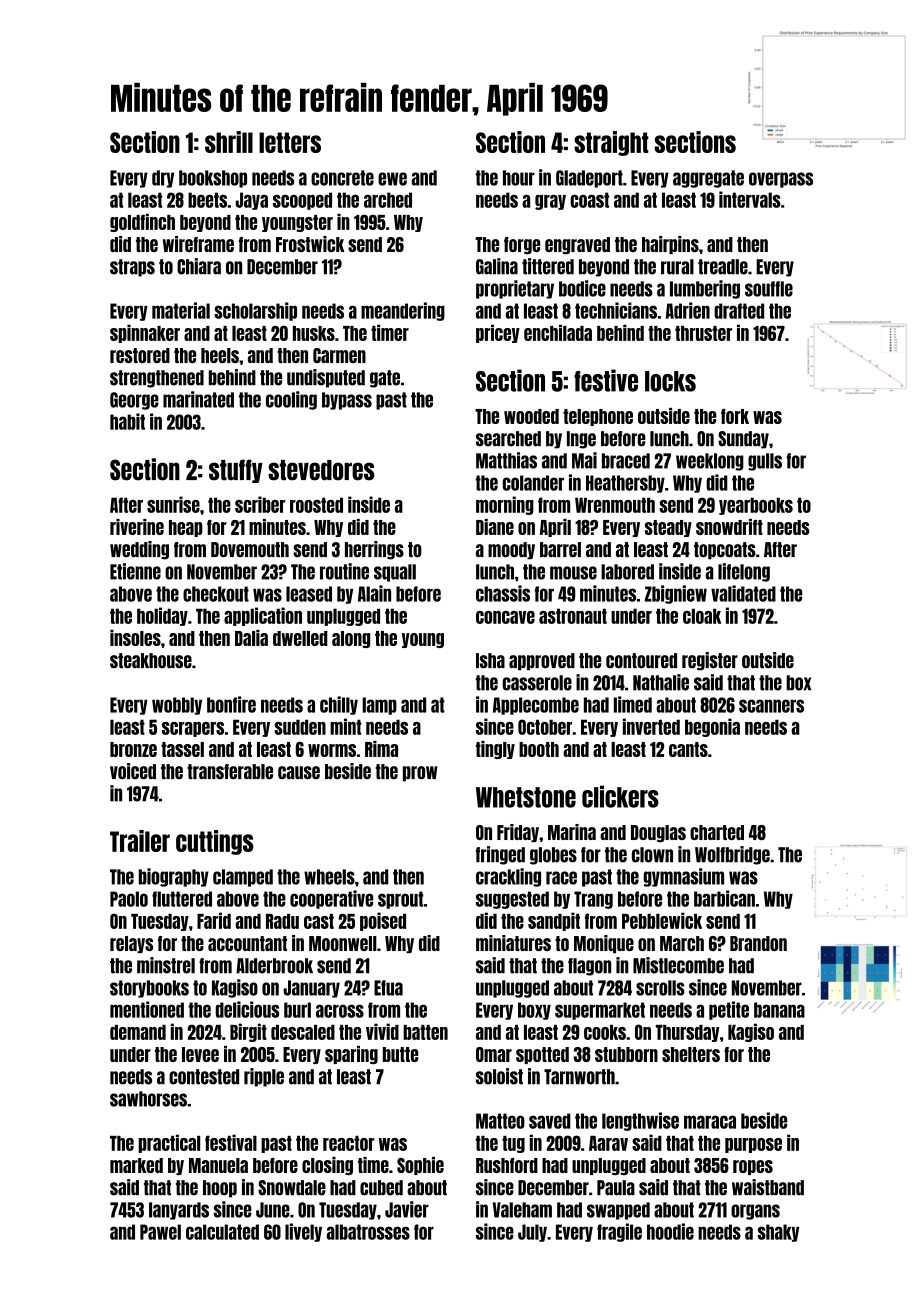 The image size is (924, 1308). I want to click on straight, so click(611, 143).
